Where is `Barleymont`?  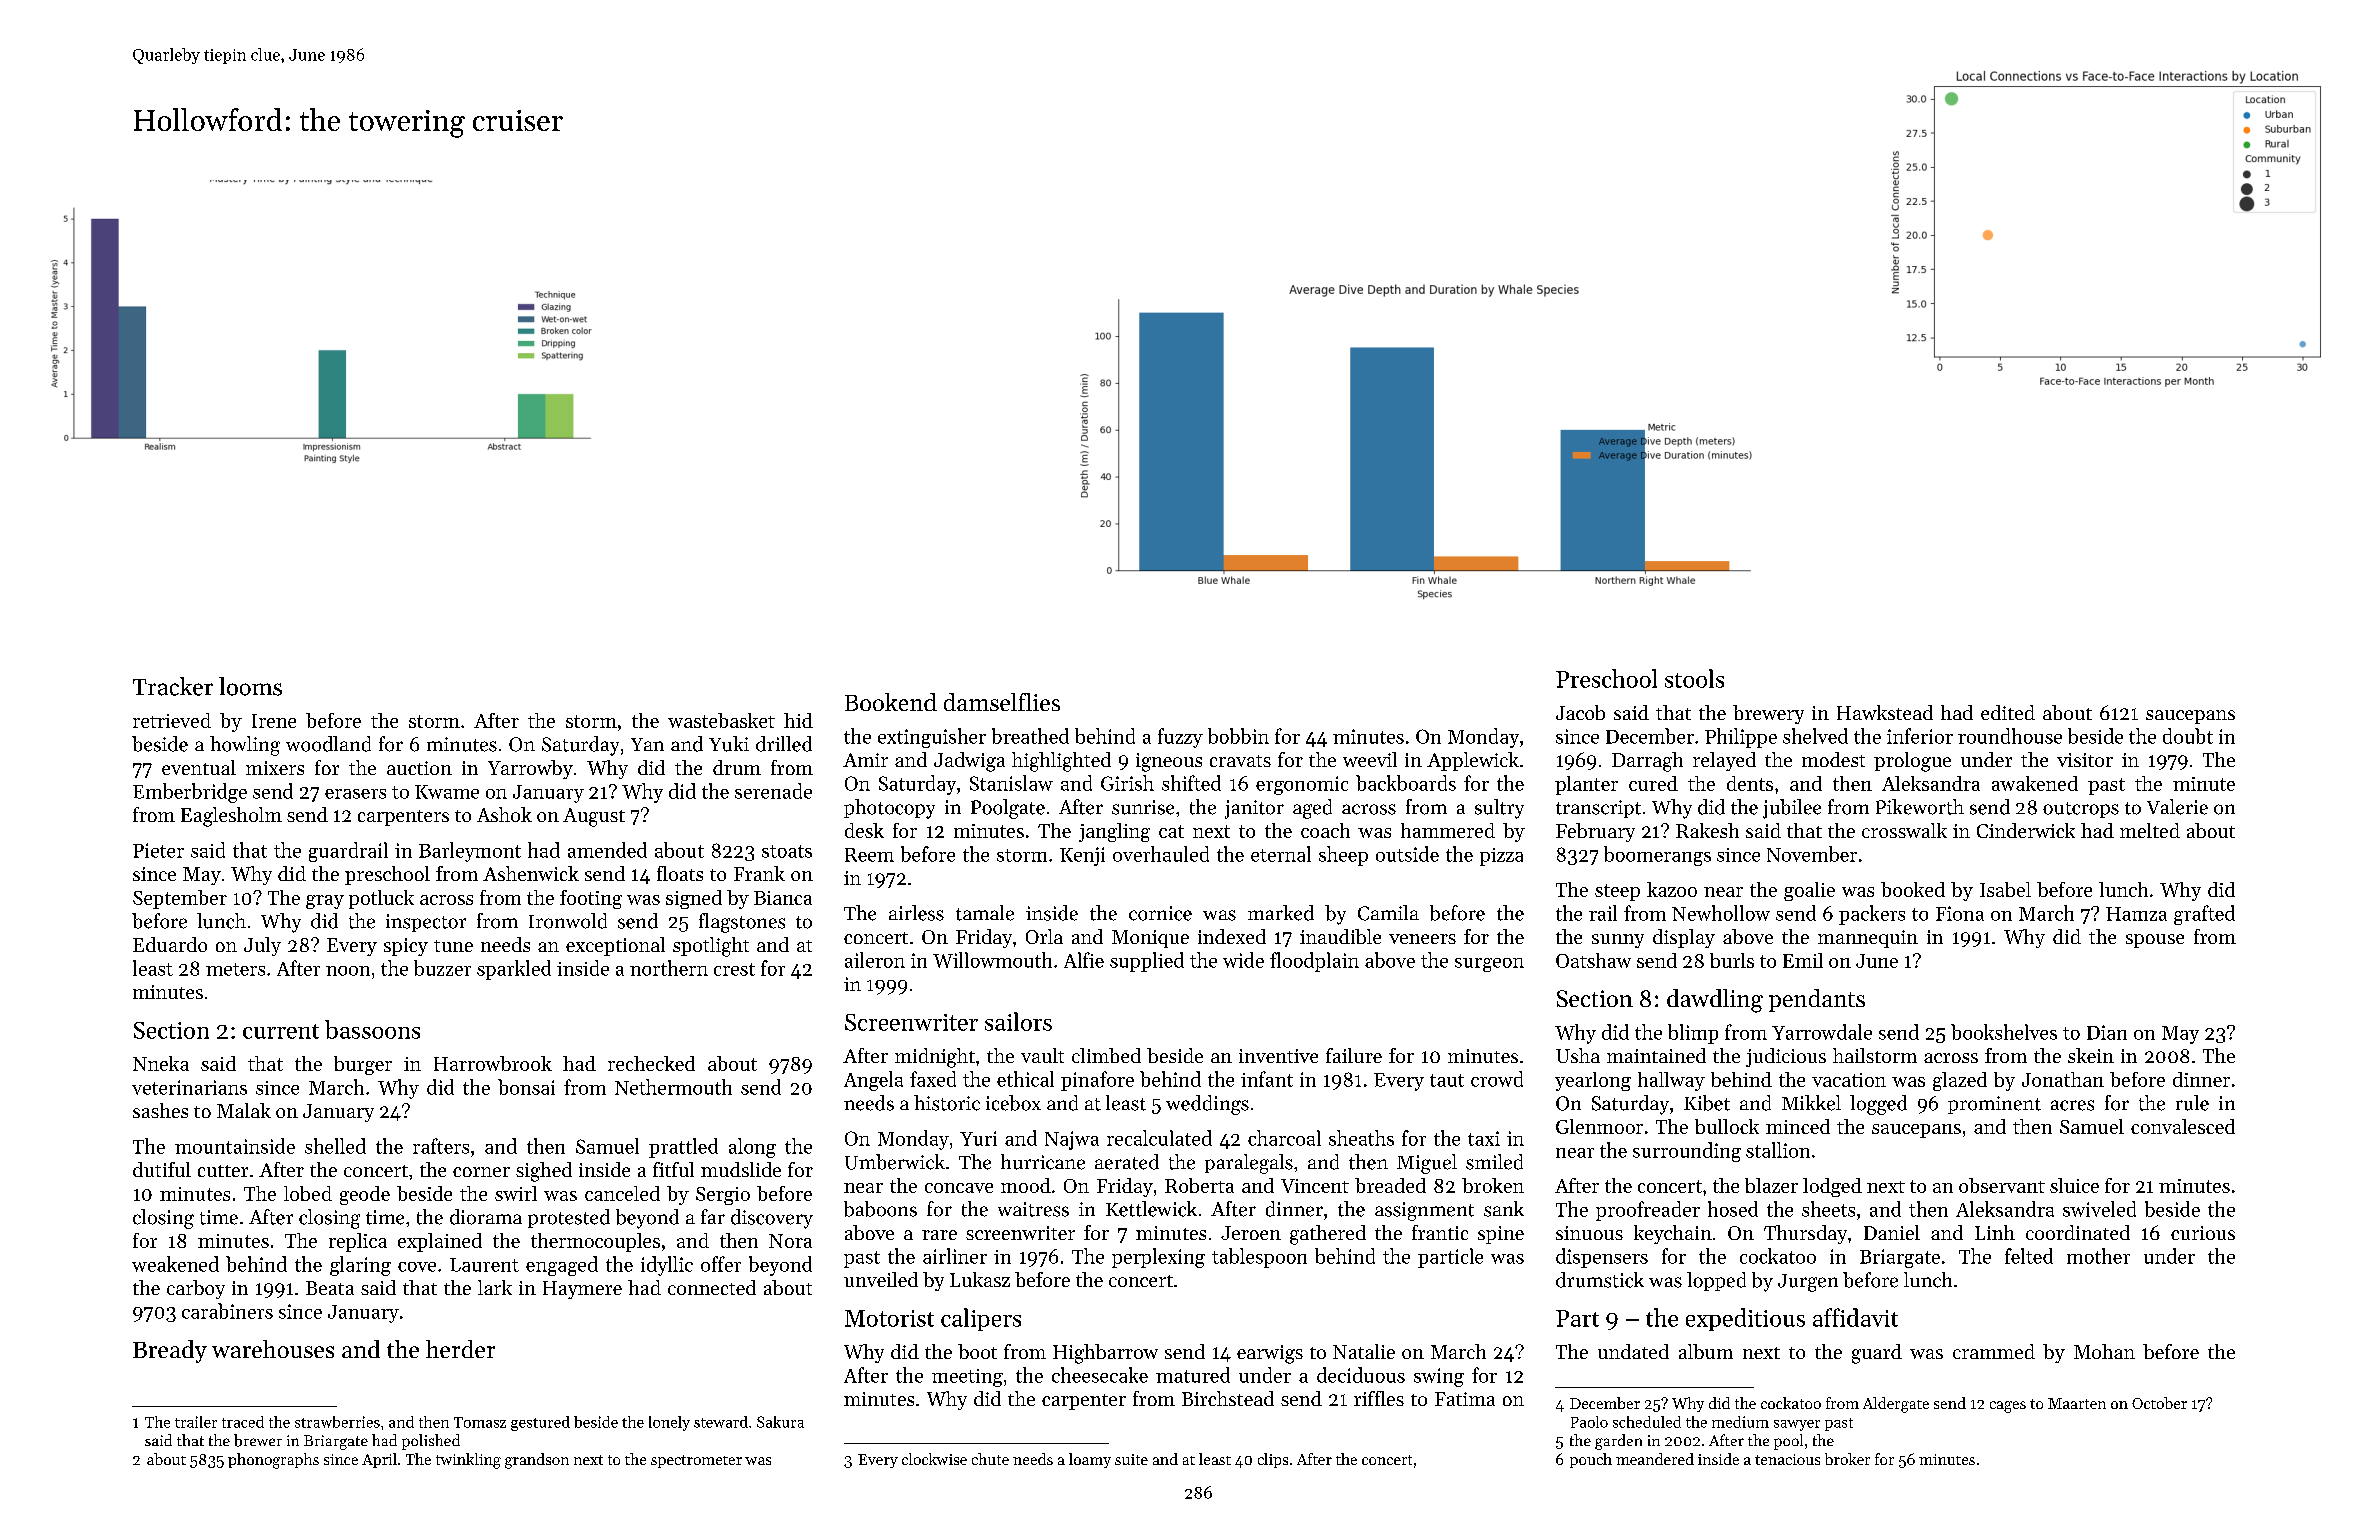
Barleymont is located at coordinates (470, 852).
